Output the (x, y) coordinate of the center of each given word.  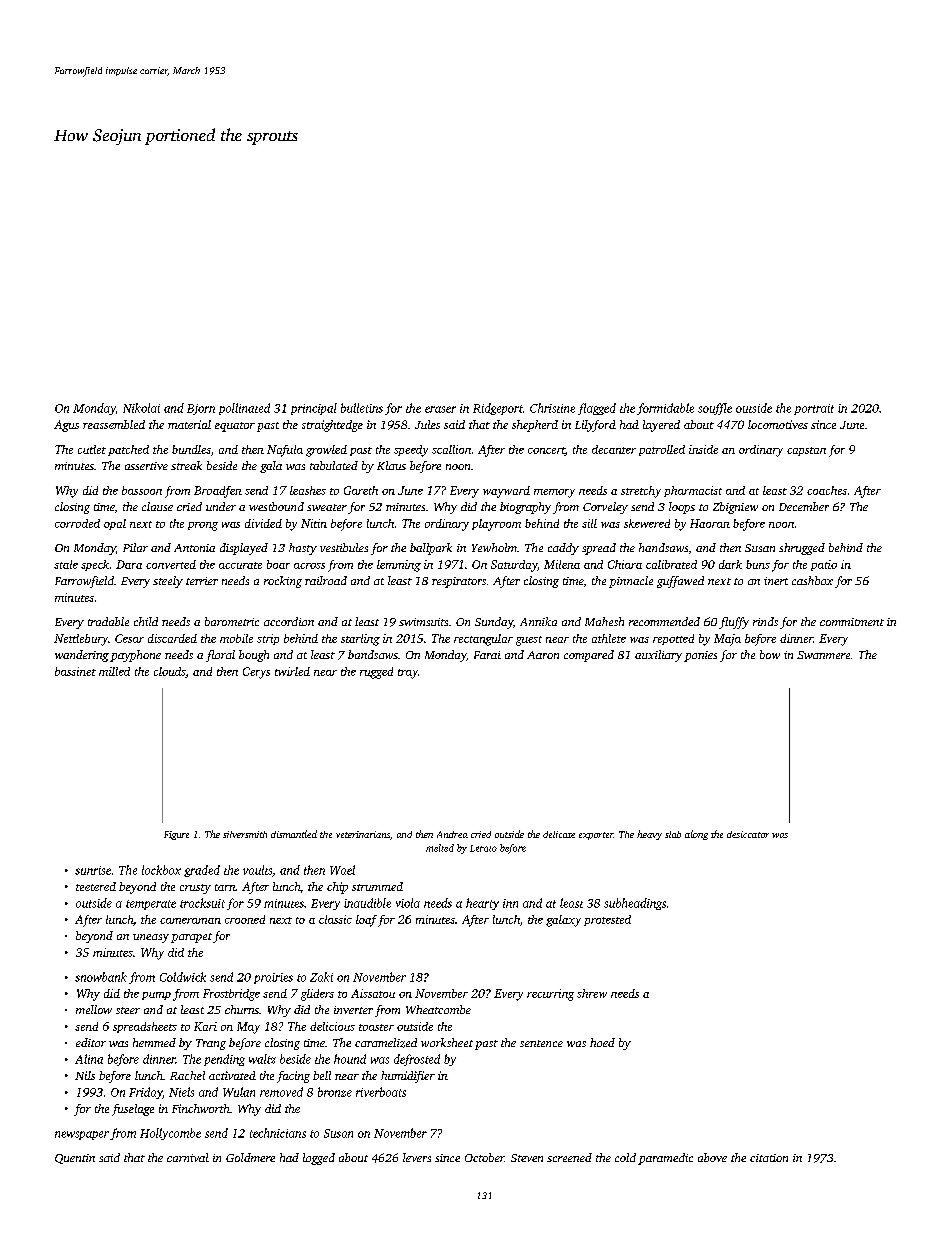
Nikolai (141, 408)
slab (673, 834)
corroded (77, 523)
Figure (176, 835)
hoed (602, 1042)
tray (408, 674)
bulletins (362, 408)
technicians (278, 1133)
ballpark (431, 549)
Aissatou (373, 993)
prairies (273, 978)
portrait (814, 409)
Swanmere (823, 655)
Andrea (452, 834)
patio (824, 565)
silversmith (245, 834)
